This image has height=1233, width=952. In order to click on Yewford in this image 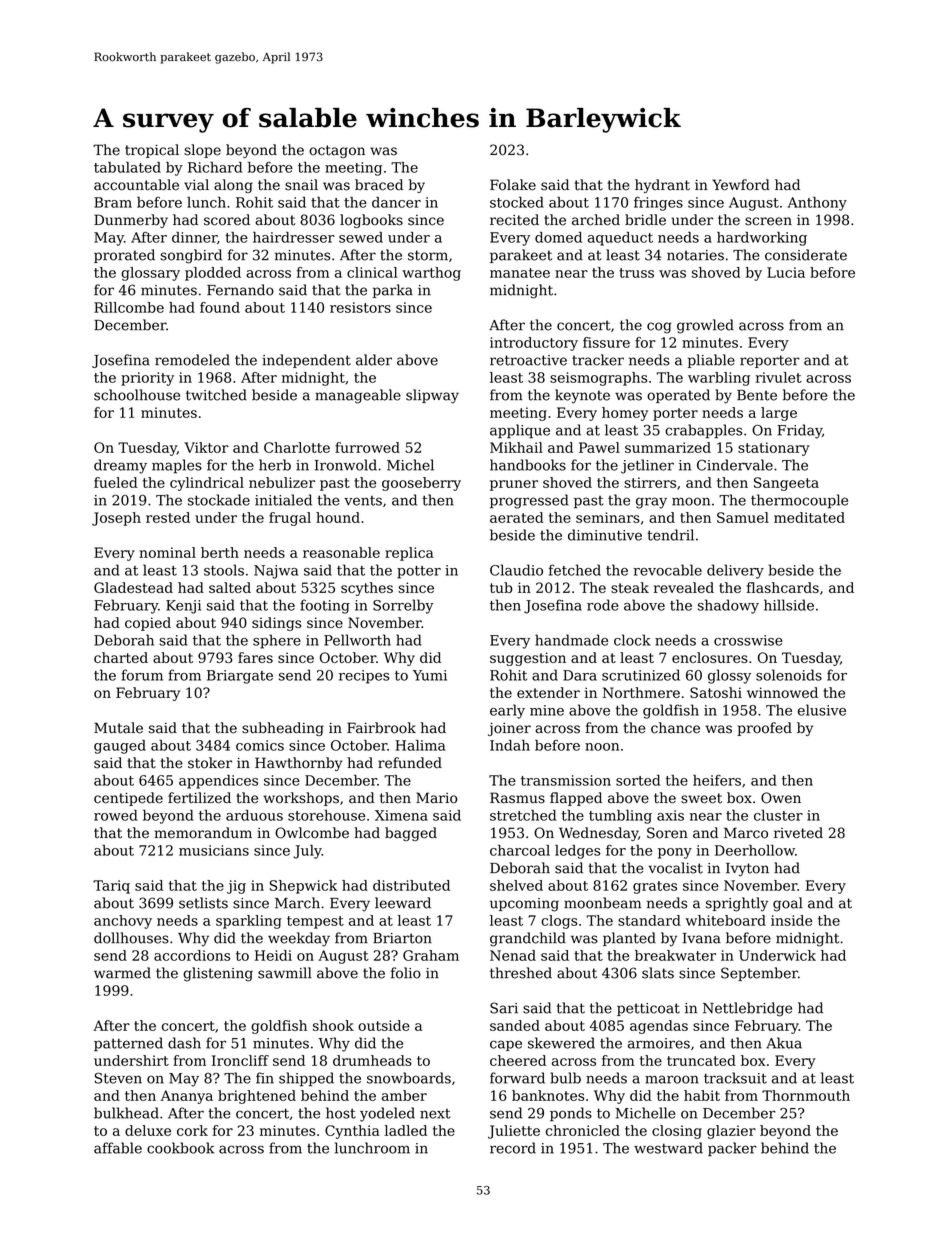, I will do `click(741, 185)`.
